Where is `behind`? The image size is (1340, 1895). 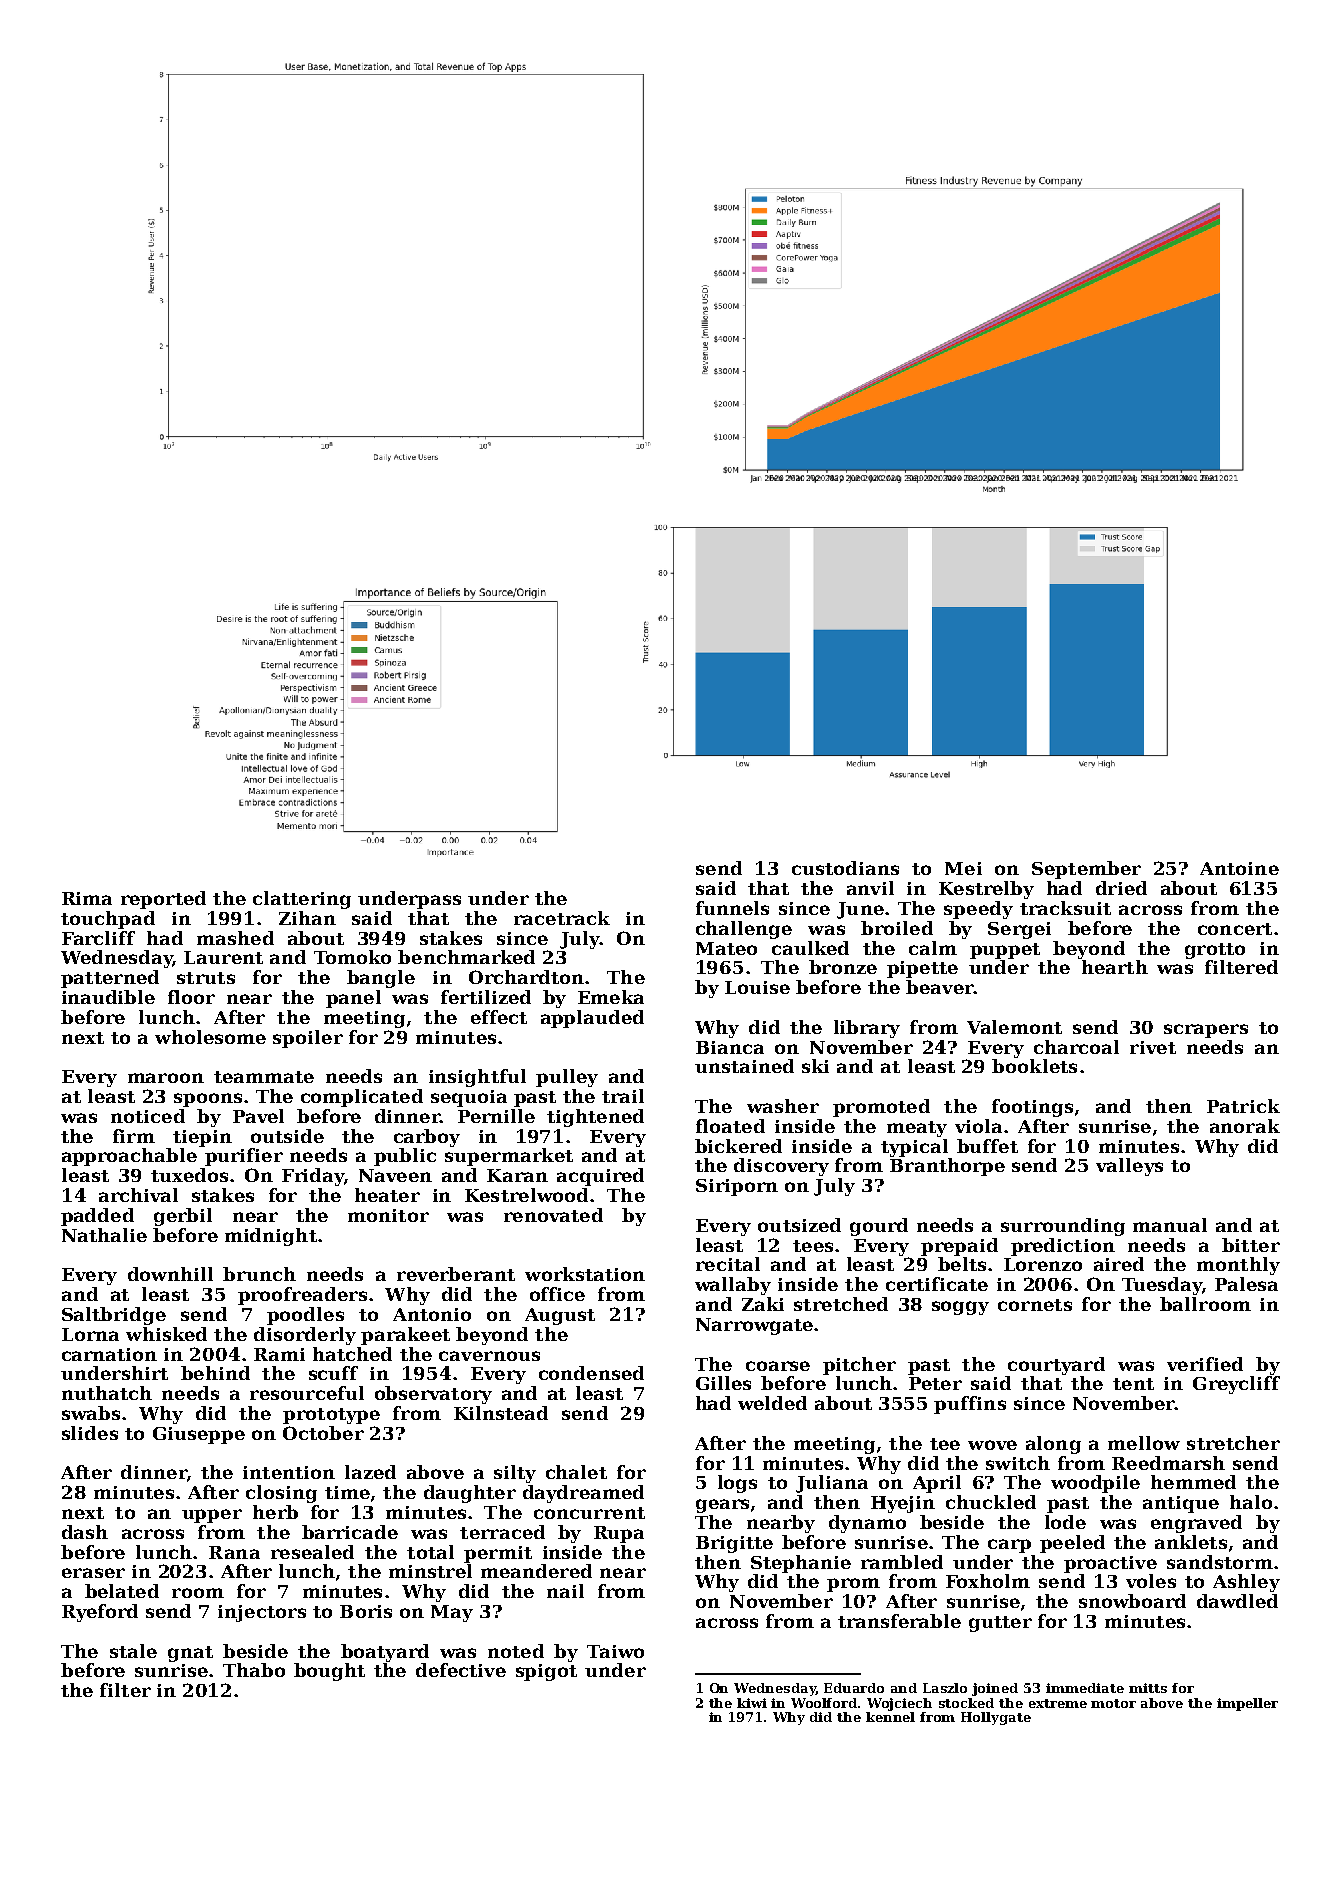
behind is located at coordinates (215, 1373).
